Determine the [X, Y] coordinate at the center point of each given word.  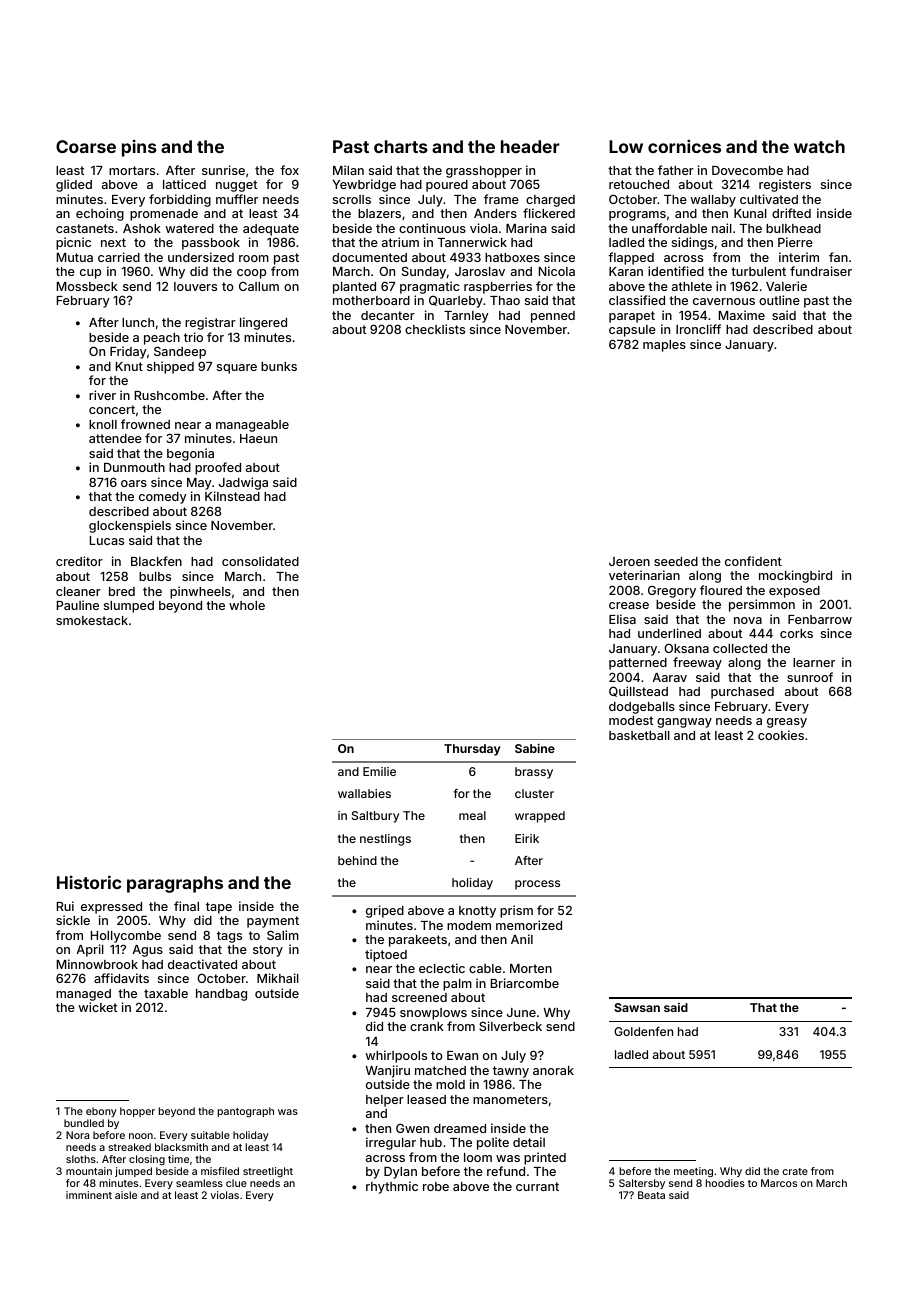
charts [401, 146]
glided [74, 185]
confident [753, 561]
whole [247, 605]
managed [83, 995]
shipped [170, 367]
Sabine [535, 748]
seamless [199, 1183]
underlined [669, 633]
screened [419, 997]
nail [722, 228]
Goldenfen [643, 1031]
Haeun [258, 438]
